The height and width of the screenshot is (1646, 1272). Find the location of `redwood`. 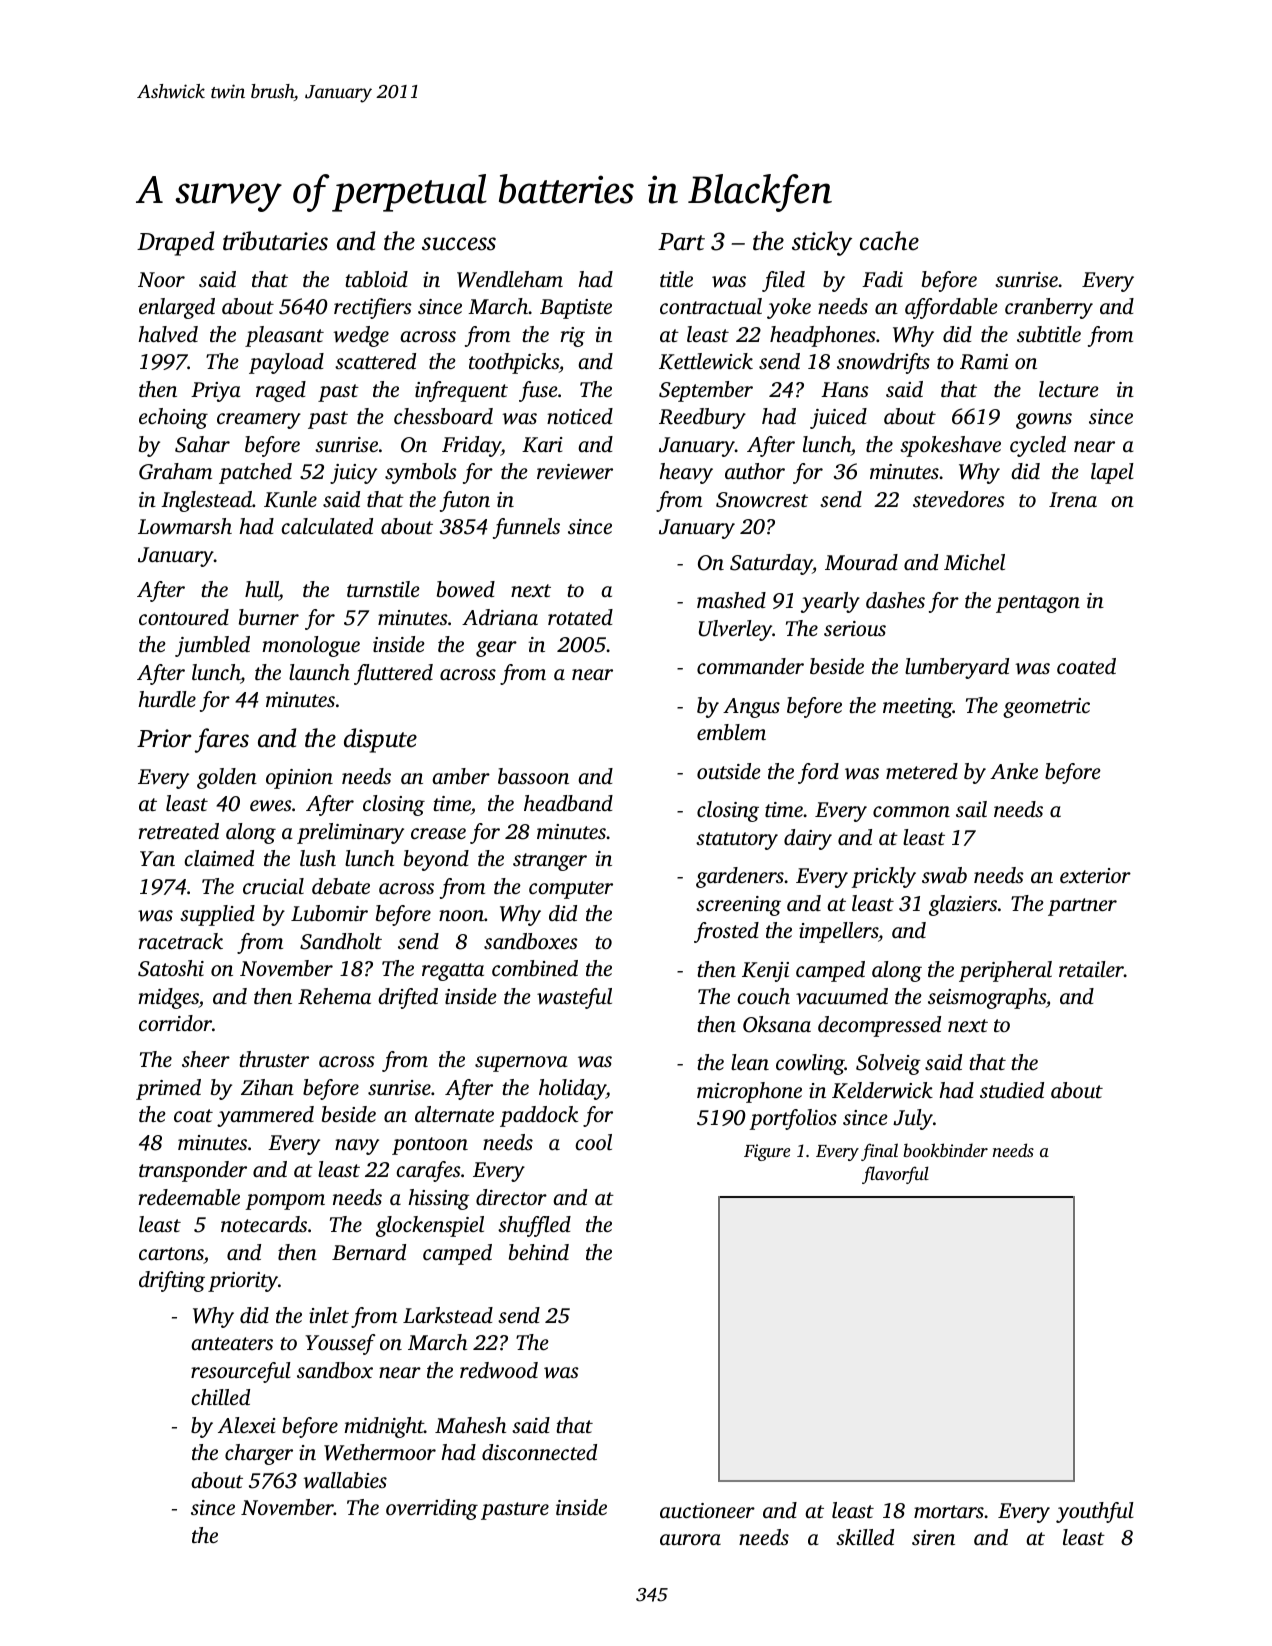

redwood is located at coordinates (499, 1370).
